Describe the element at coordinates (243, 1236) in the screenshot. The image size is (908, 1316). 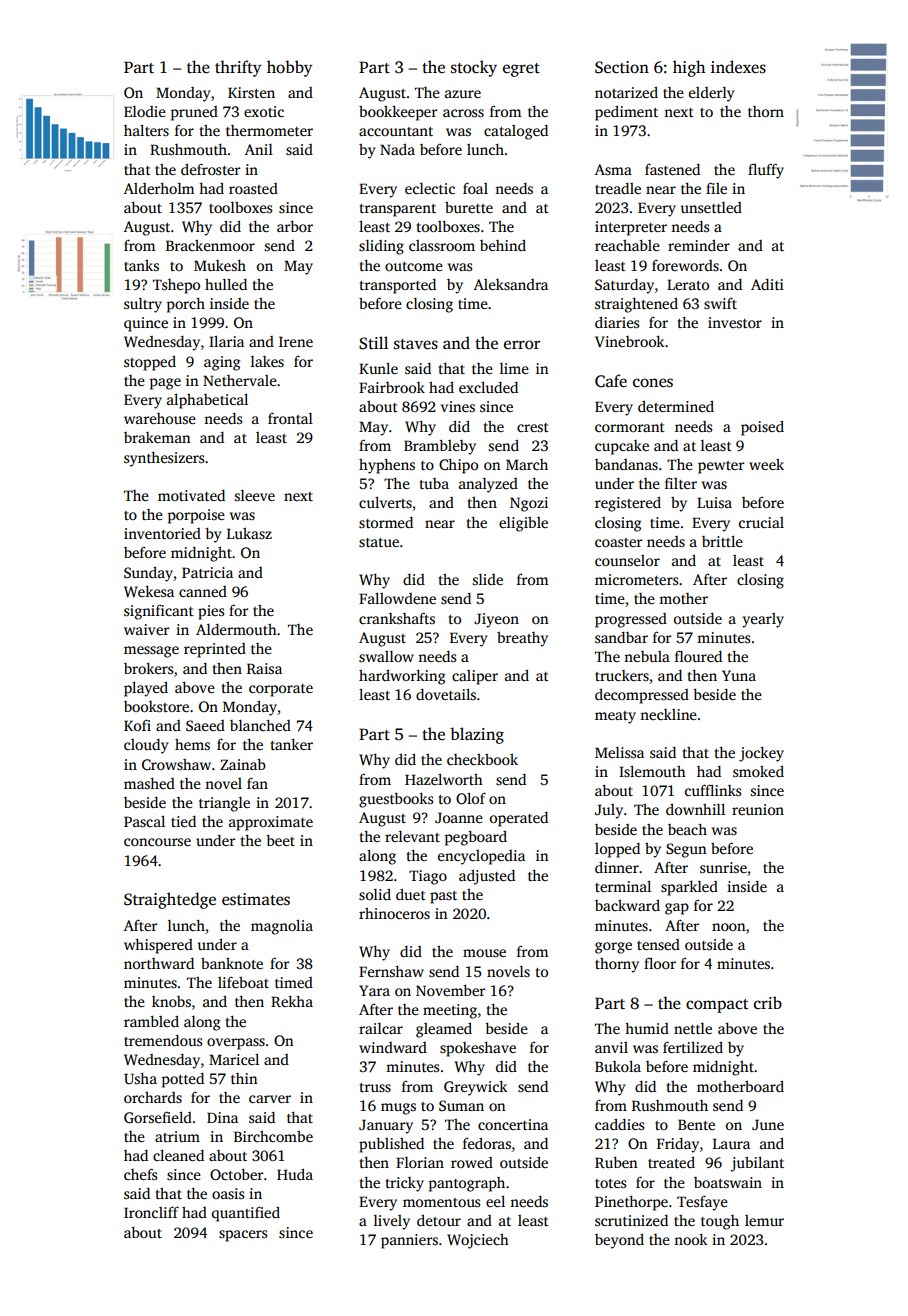
I see `spacers` at that location.
